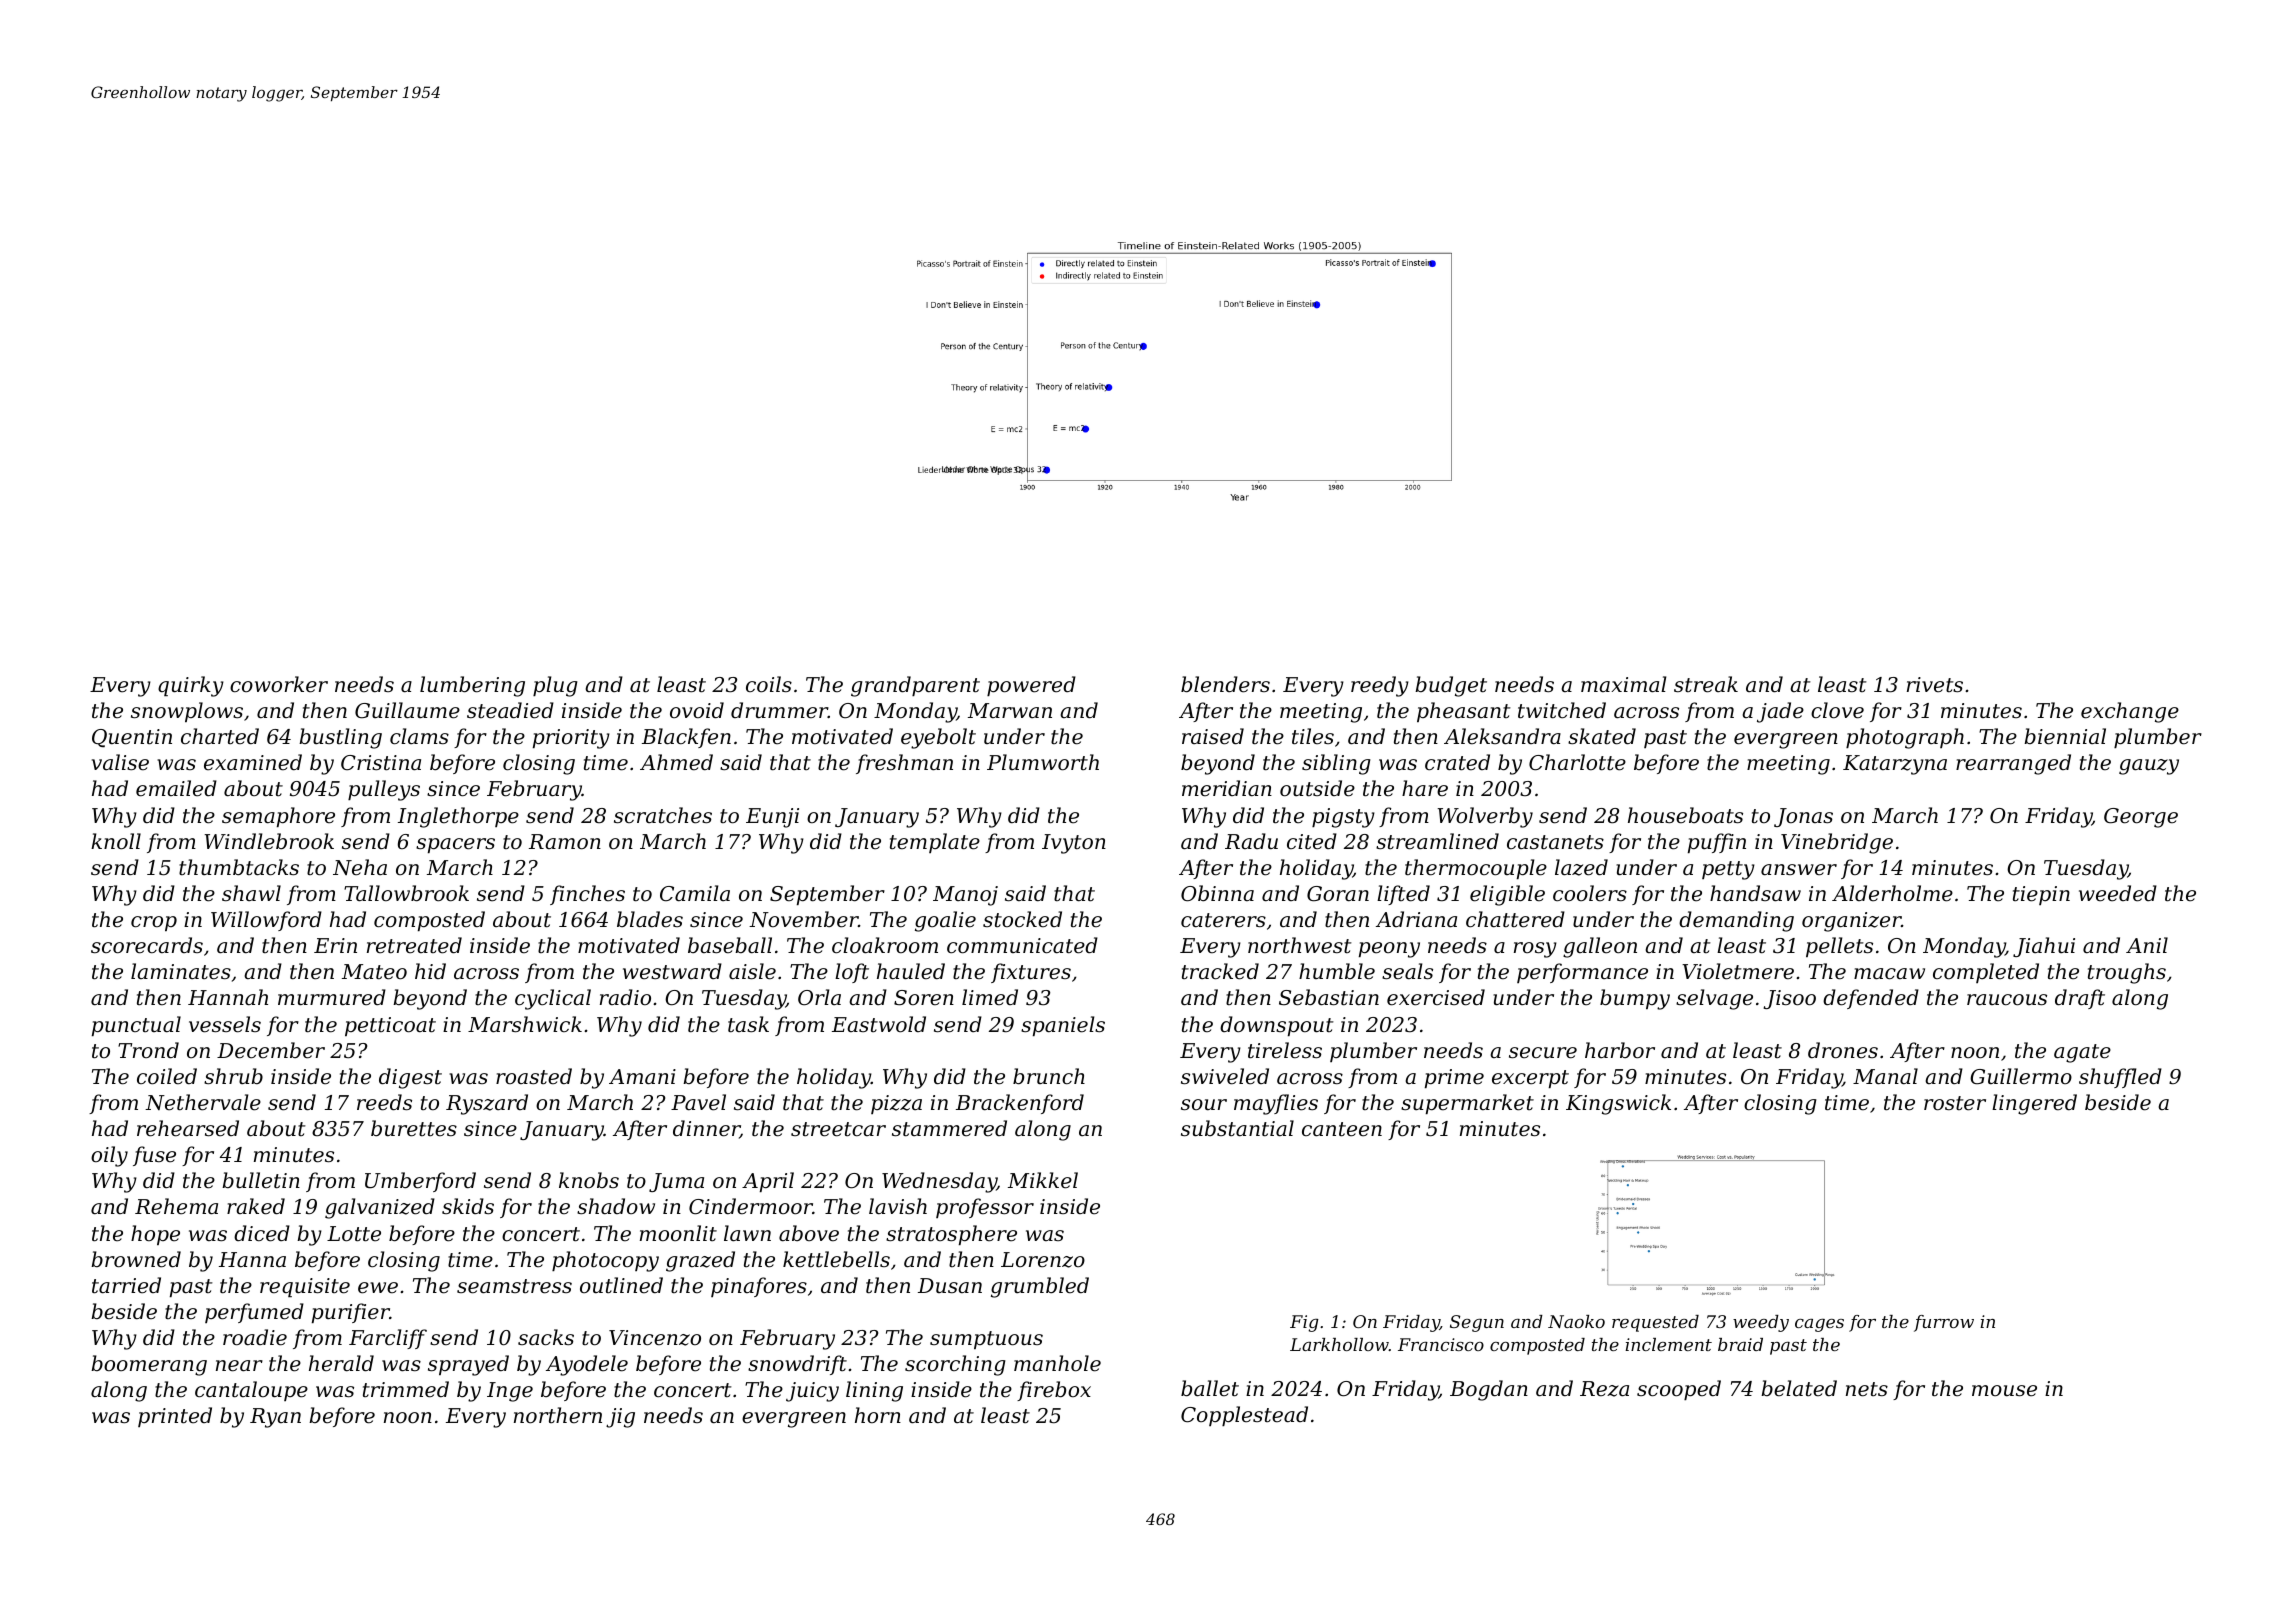 The height and width of the document is (1620, 2292). What do you see at coordinates (1892, 893) in the document?
I see `Alderholme` at bounding box center [1892, 893].
